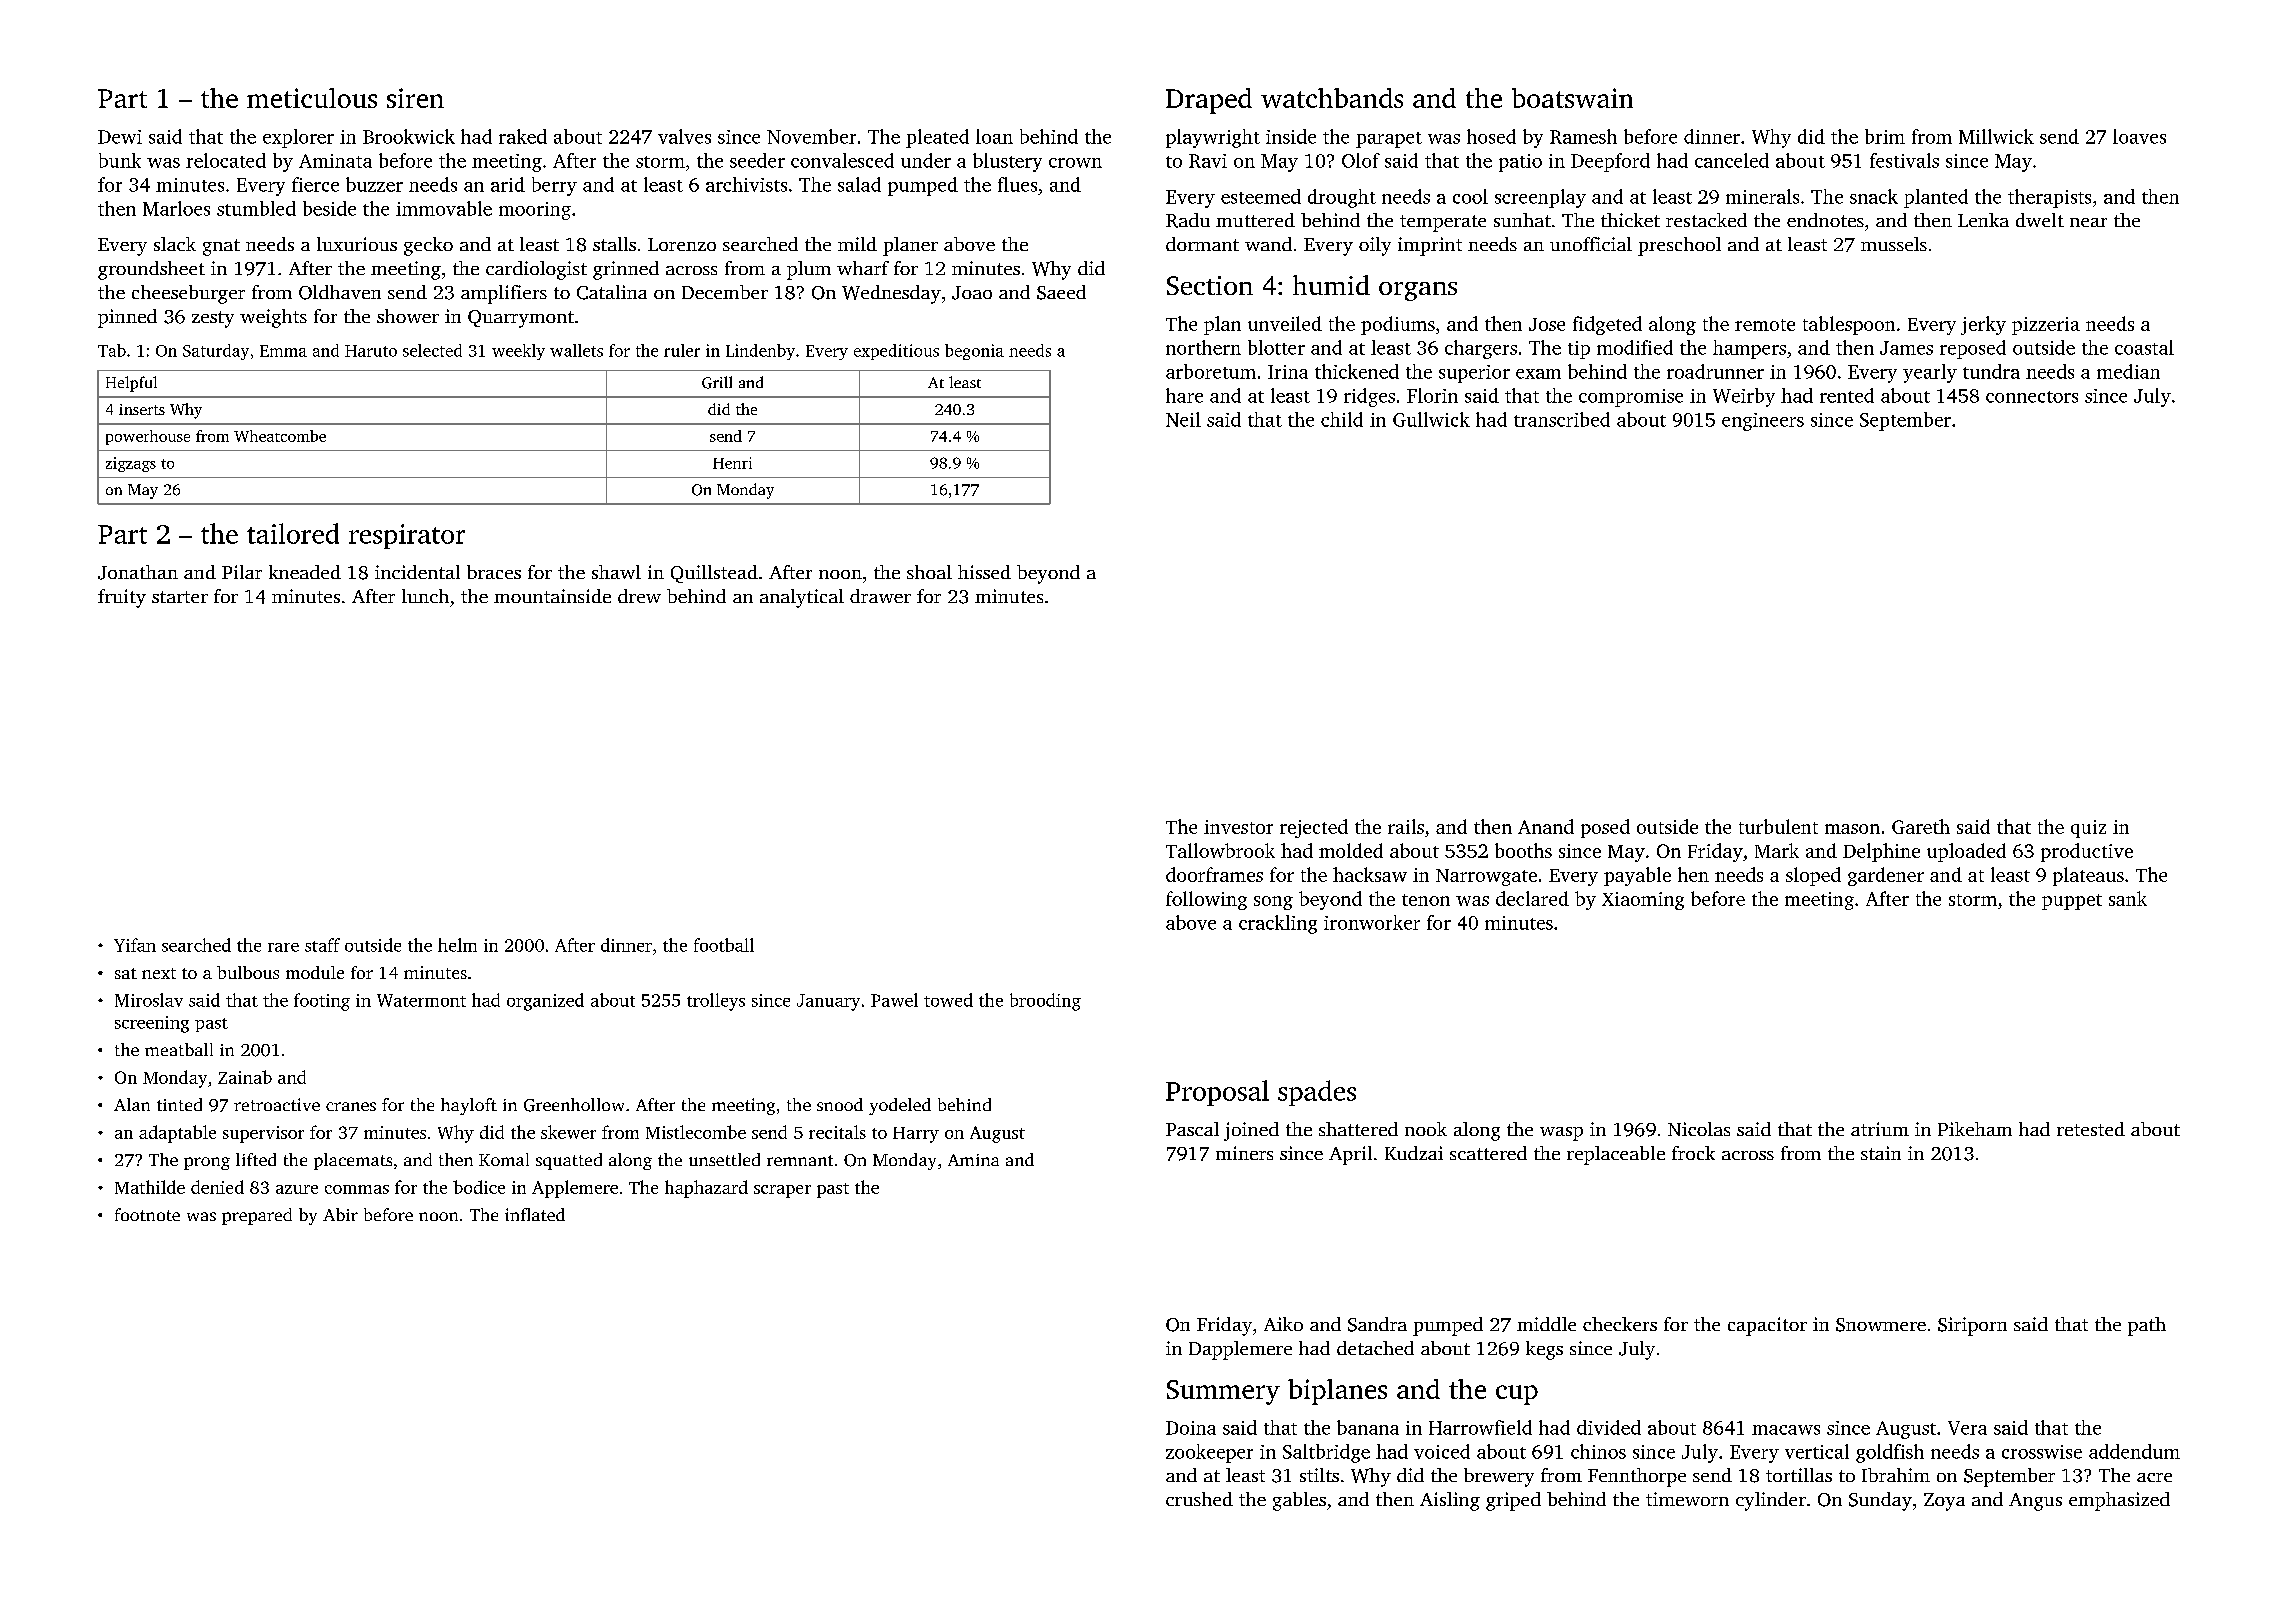  Describe the element at coordinates (1199, 1499) in the image. I see `crushed` at that location.
